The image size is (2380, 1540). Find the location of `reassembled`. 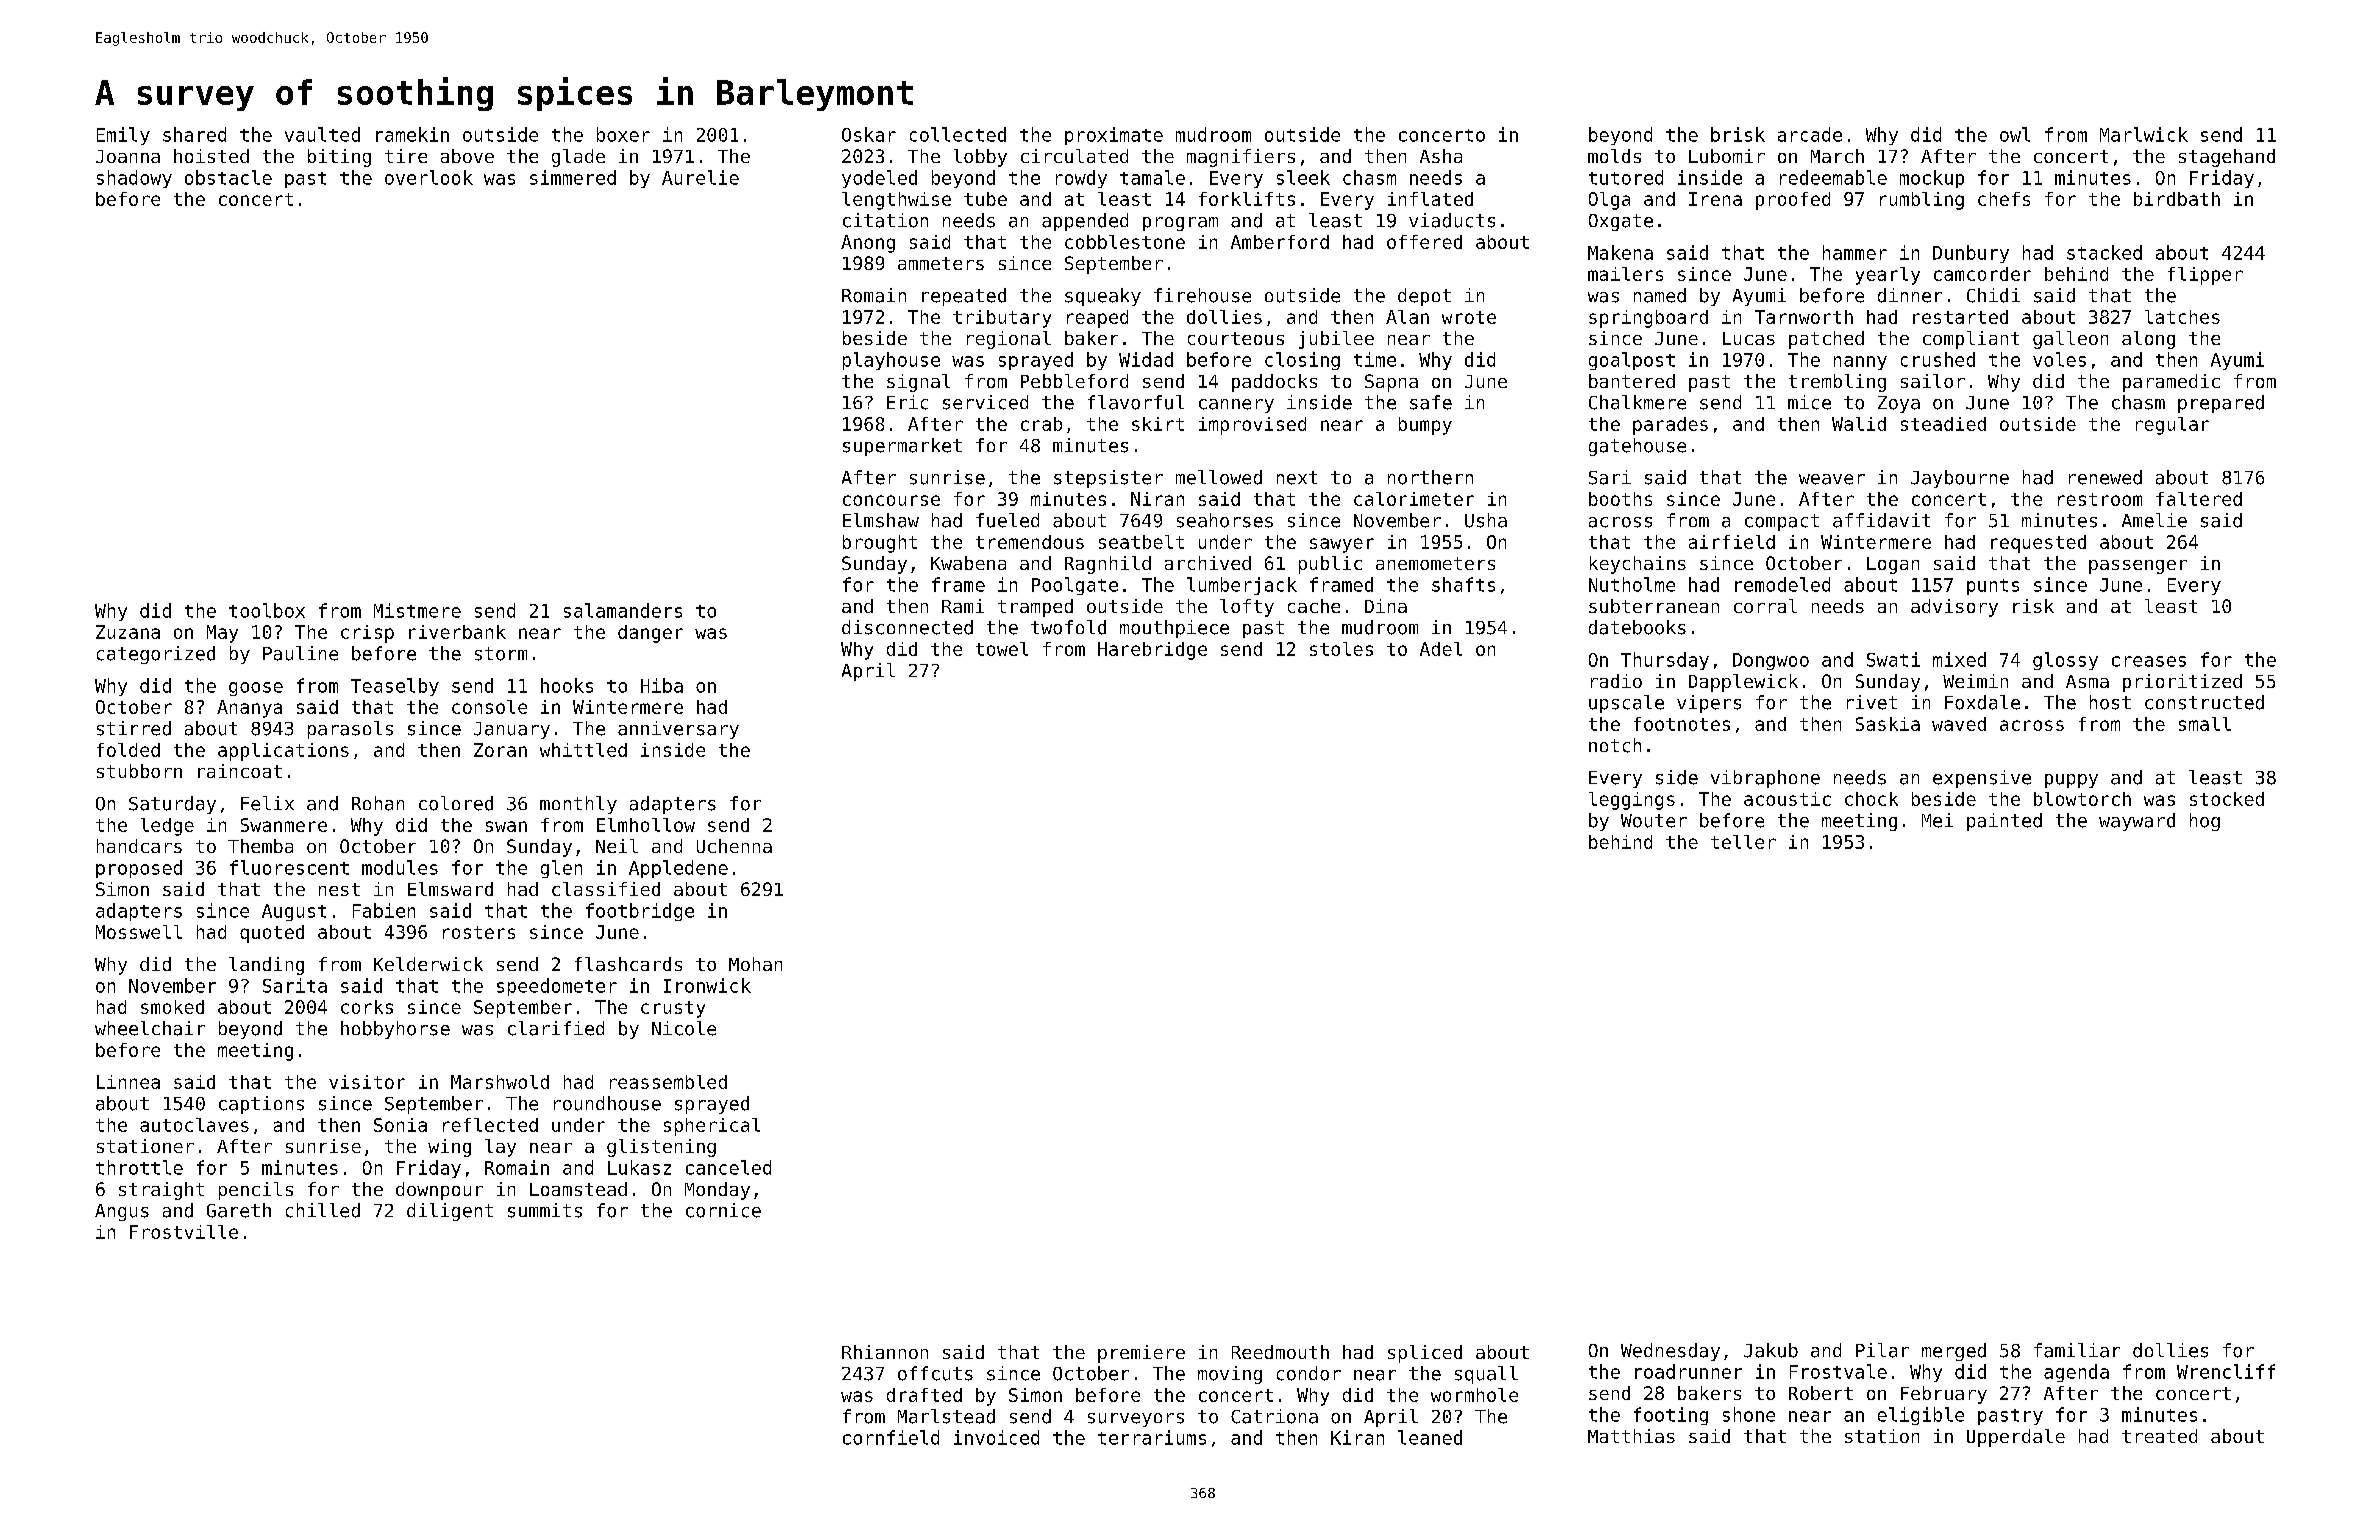

reassembled is located at coordinates (668, 1082).
